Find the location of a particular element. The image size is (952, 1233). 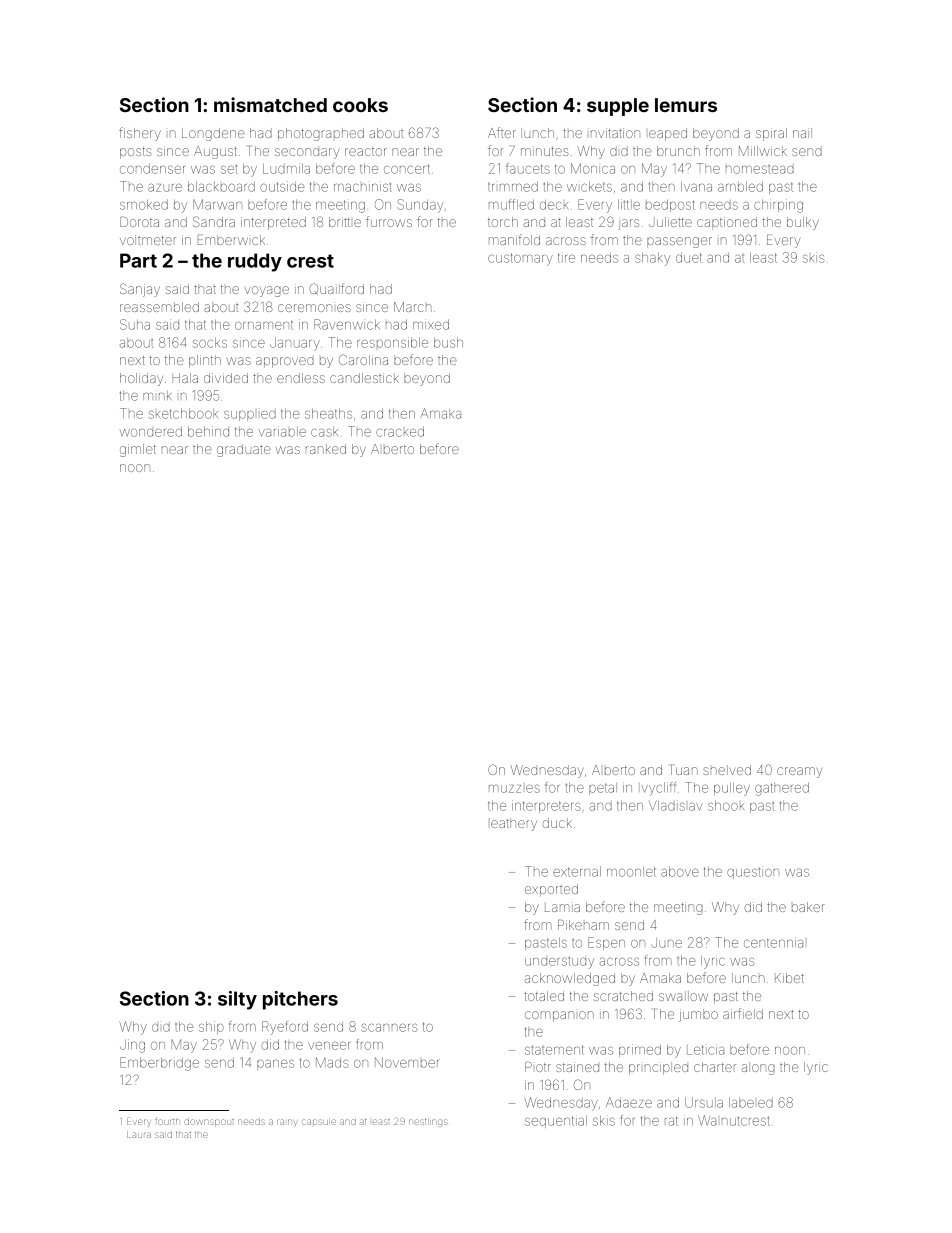

behind is located at coordinates (208, 431).
